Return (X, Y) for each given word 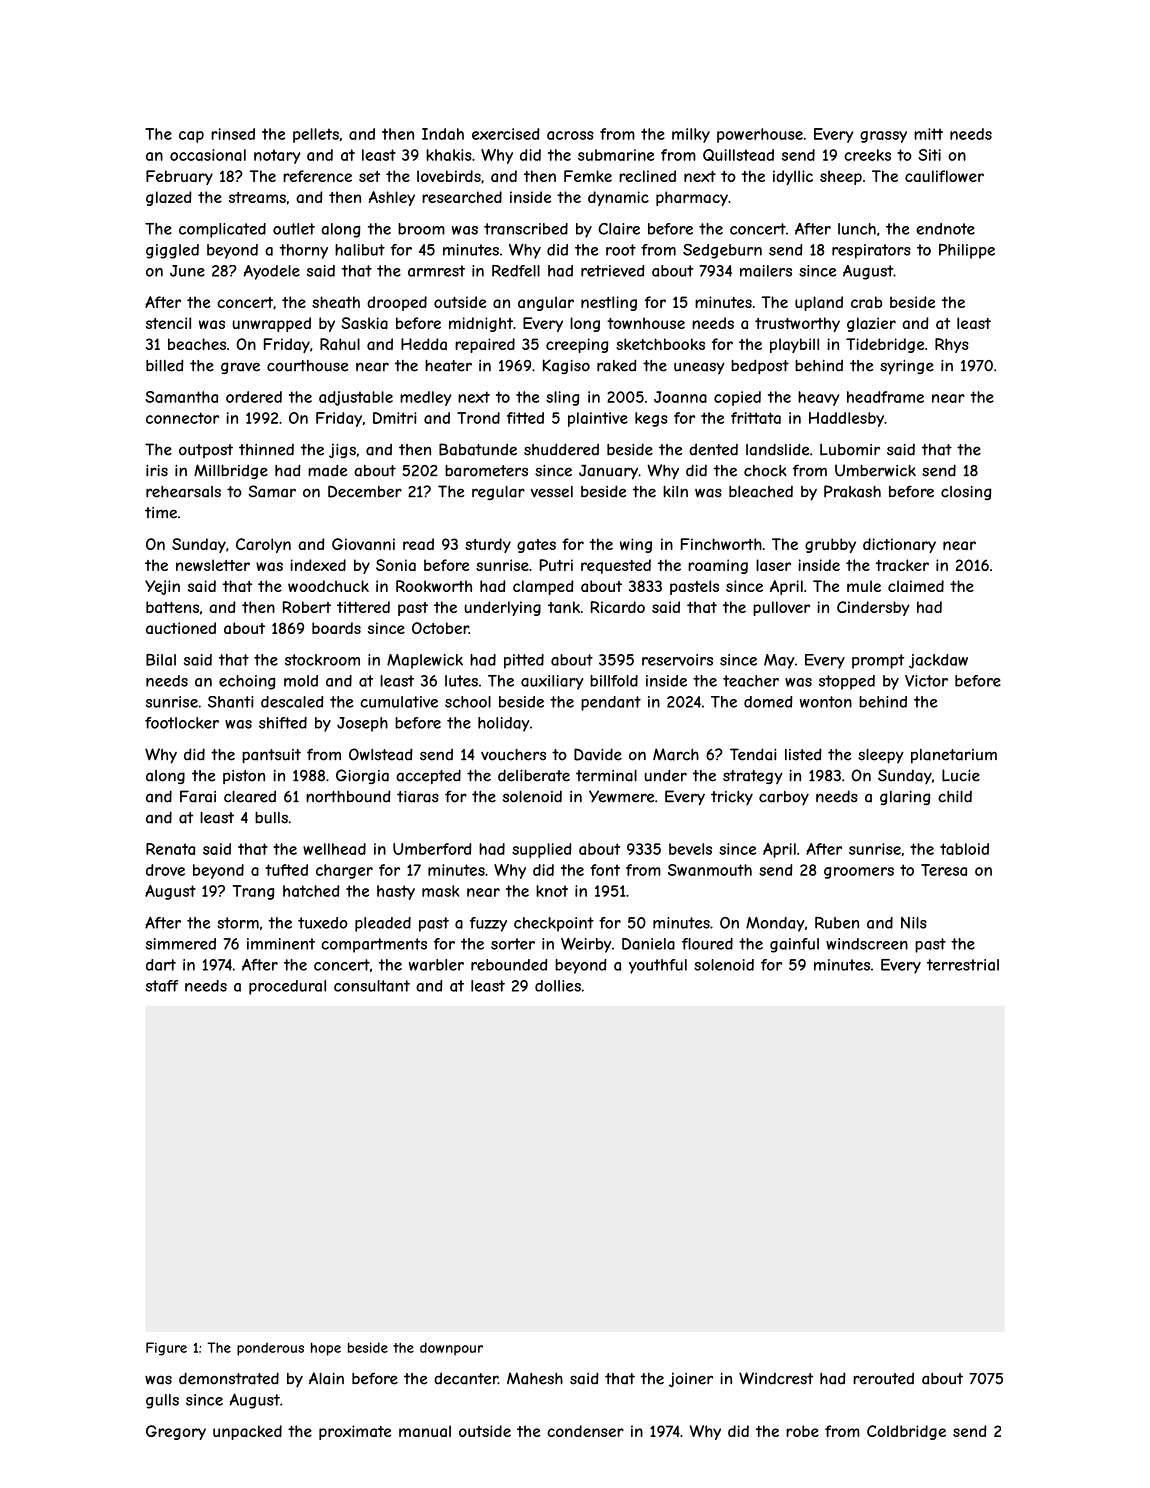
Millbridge (231, 471)
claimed (916, 586)
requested (616, 566)
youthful (658, 966)
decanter (466, 1378)
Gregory (176, 1432)
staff (162, 986)
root (621, 250)
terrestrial (963, 965)
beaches (197, 344)
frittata (756, 418)
